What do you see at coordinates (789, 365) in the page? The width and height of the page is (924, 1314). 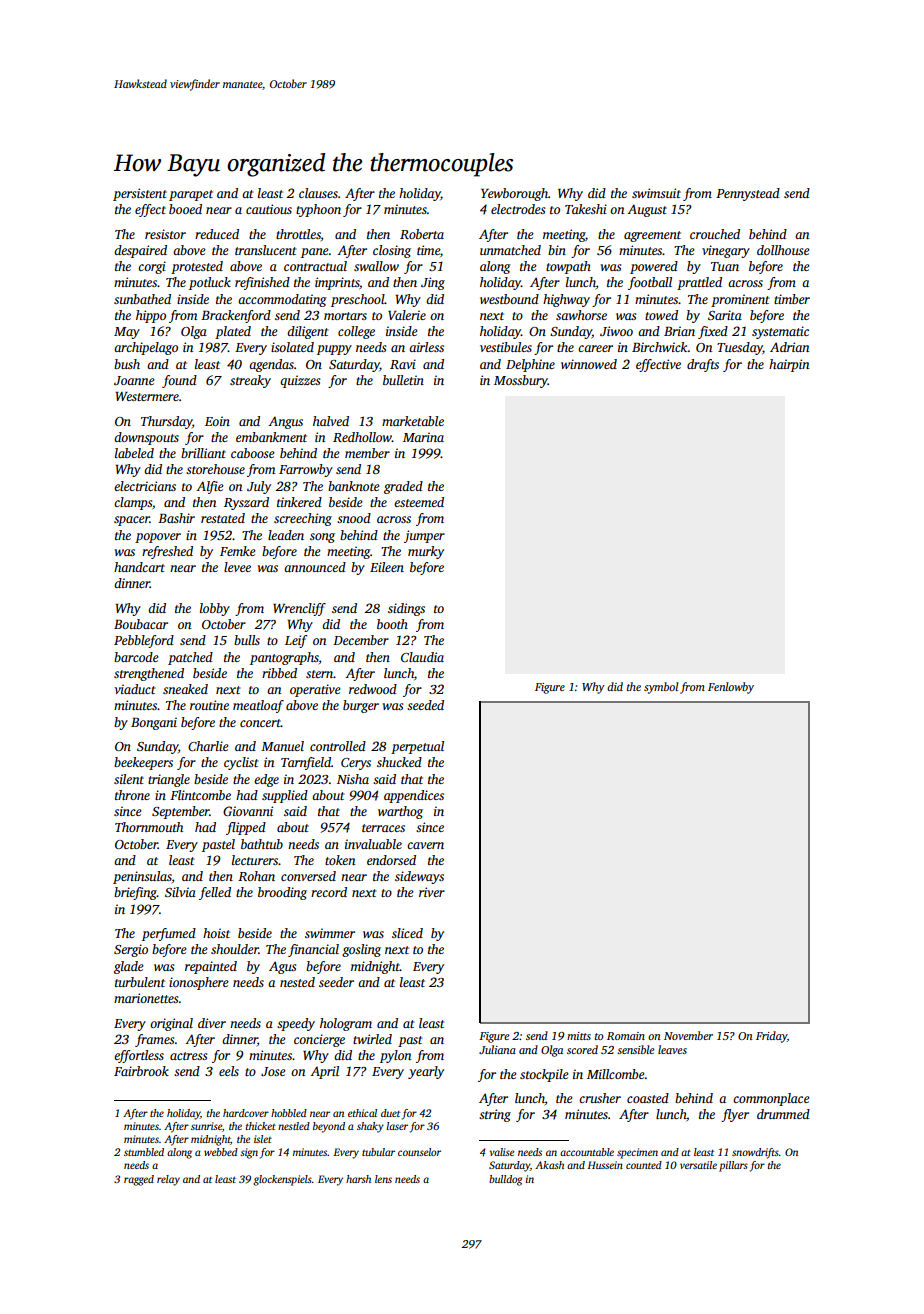 I see `hairpin` at bounding box center [789, 365].
